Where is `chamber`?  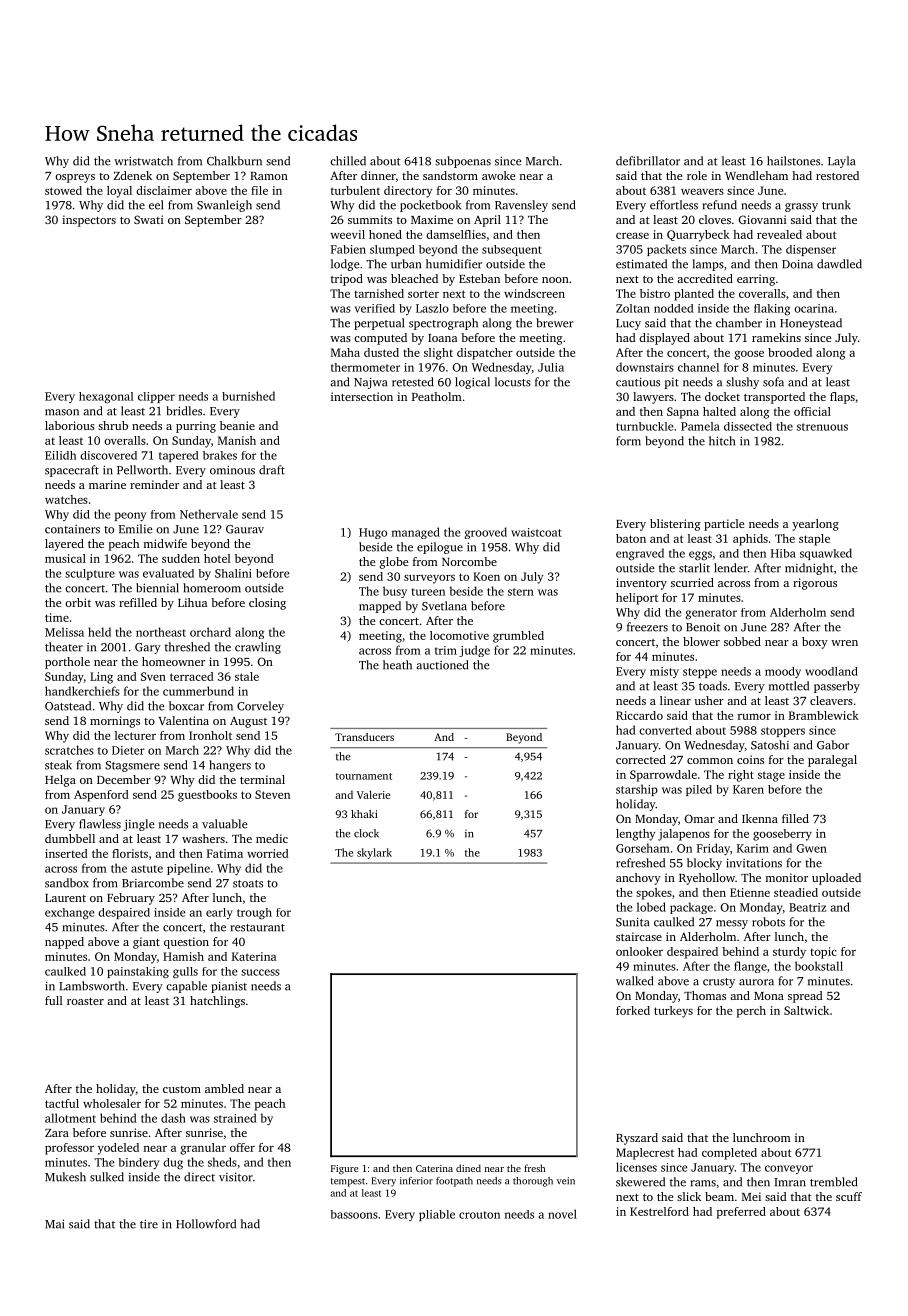 chamber is located at coordinates (739, 323).
